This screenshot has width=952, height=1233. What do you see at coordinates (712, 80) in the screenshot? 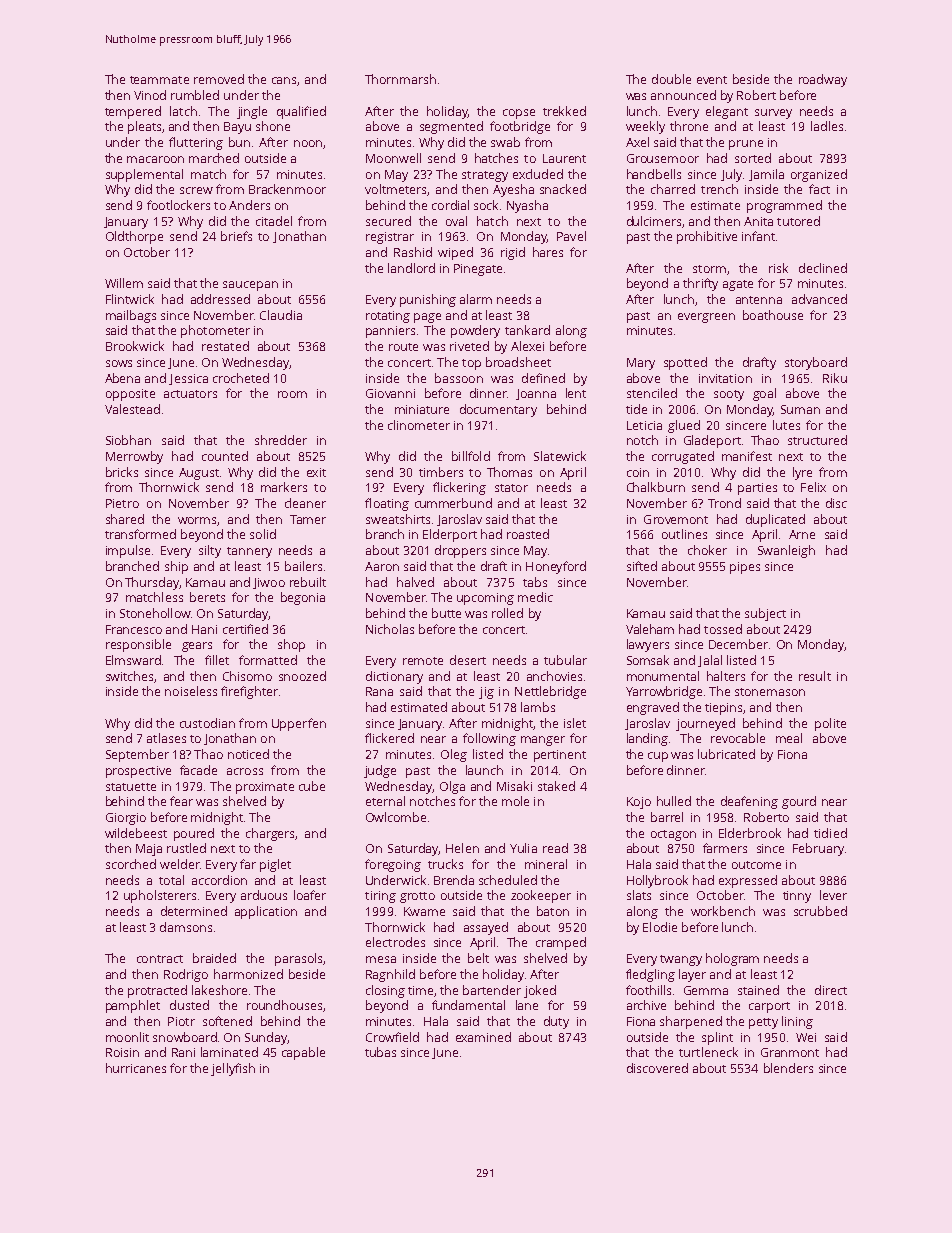
I see `event` at bounding box center [712, 80].
